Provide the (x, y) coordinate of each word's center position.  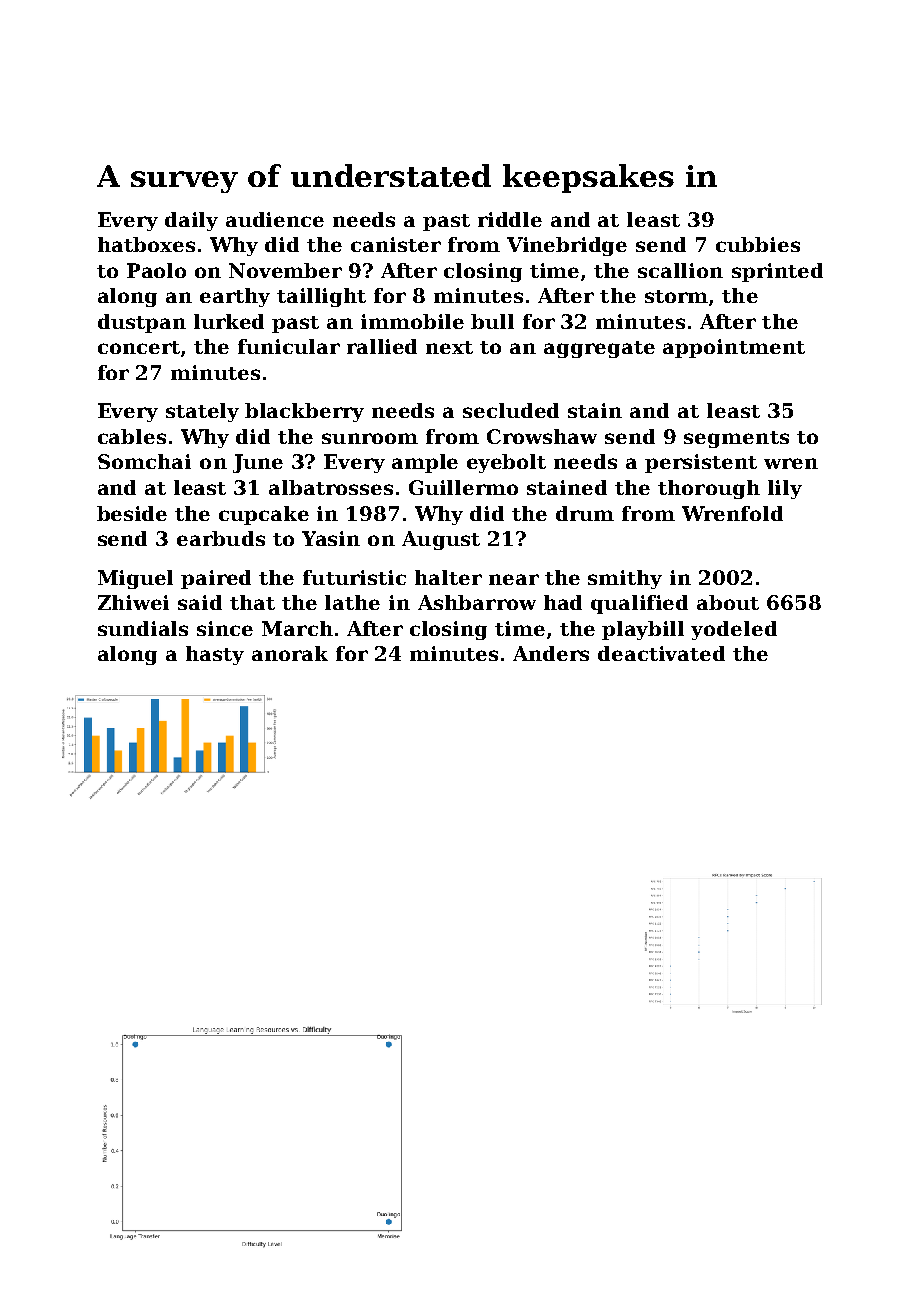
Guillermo (463, 487)
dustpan (142, 323)
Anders (551, 653)
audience (275, 219)
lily (785, 489)
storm (676, 296)
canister (396, 244)
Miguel (135, 579)
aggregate (599, 349)
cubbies (758, 244)
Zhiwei (133, 602)
